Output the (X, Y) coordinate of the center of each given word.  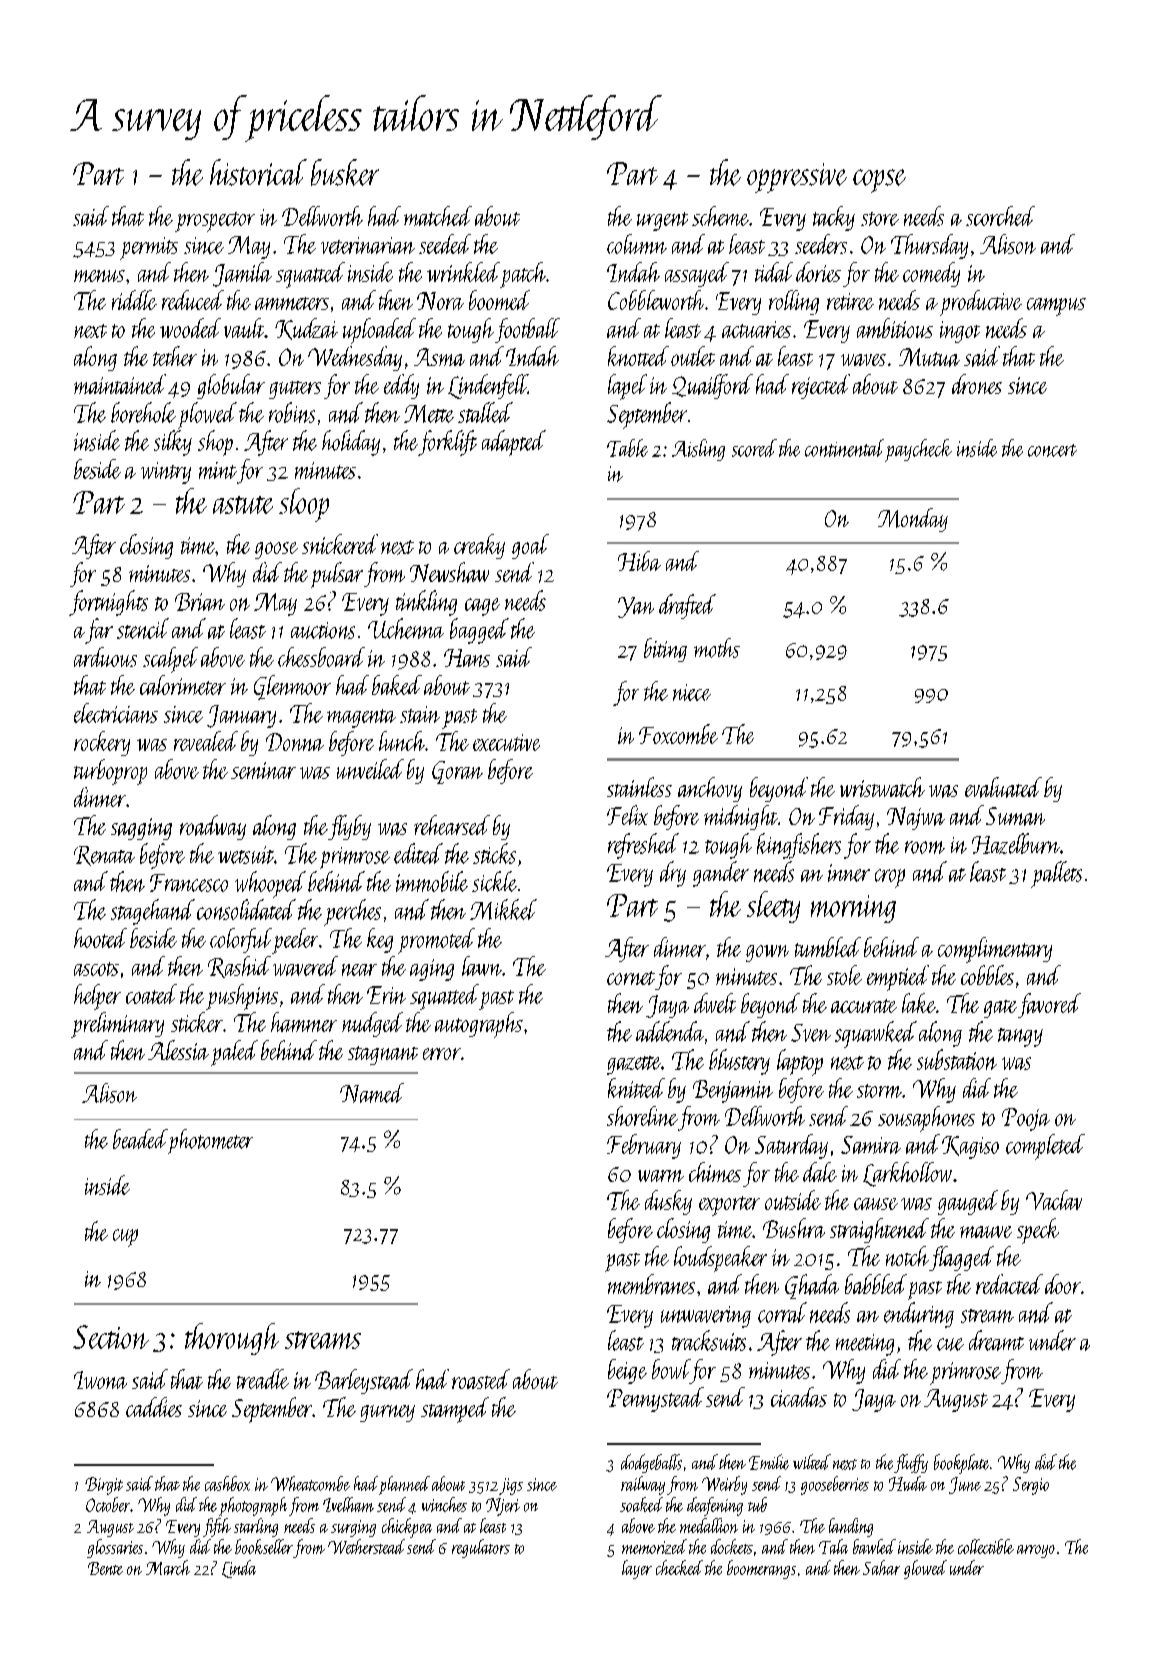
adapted (514, 443)
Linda (239, 1569)
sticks (494, 853)
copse (879, 181)
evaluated (1003, 787)
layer (637, 1569)
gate (1000, 1009)
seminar (263, 770)
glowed (925, 1569)
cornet (631, 978)
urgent (662, 221)
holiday (351, 443)
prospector (215, 222)
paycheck (918, 450)
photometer (210, 1141)
